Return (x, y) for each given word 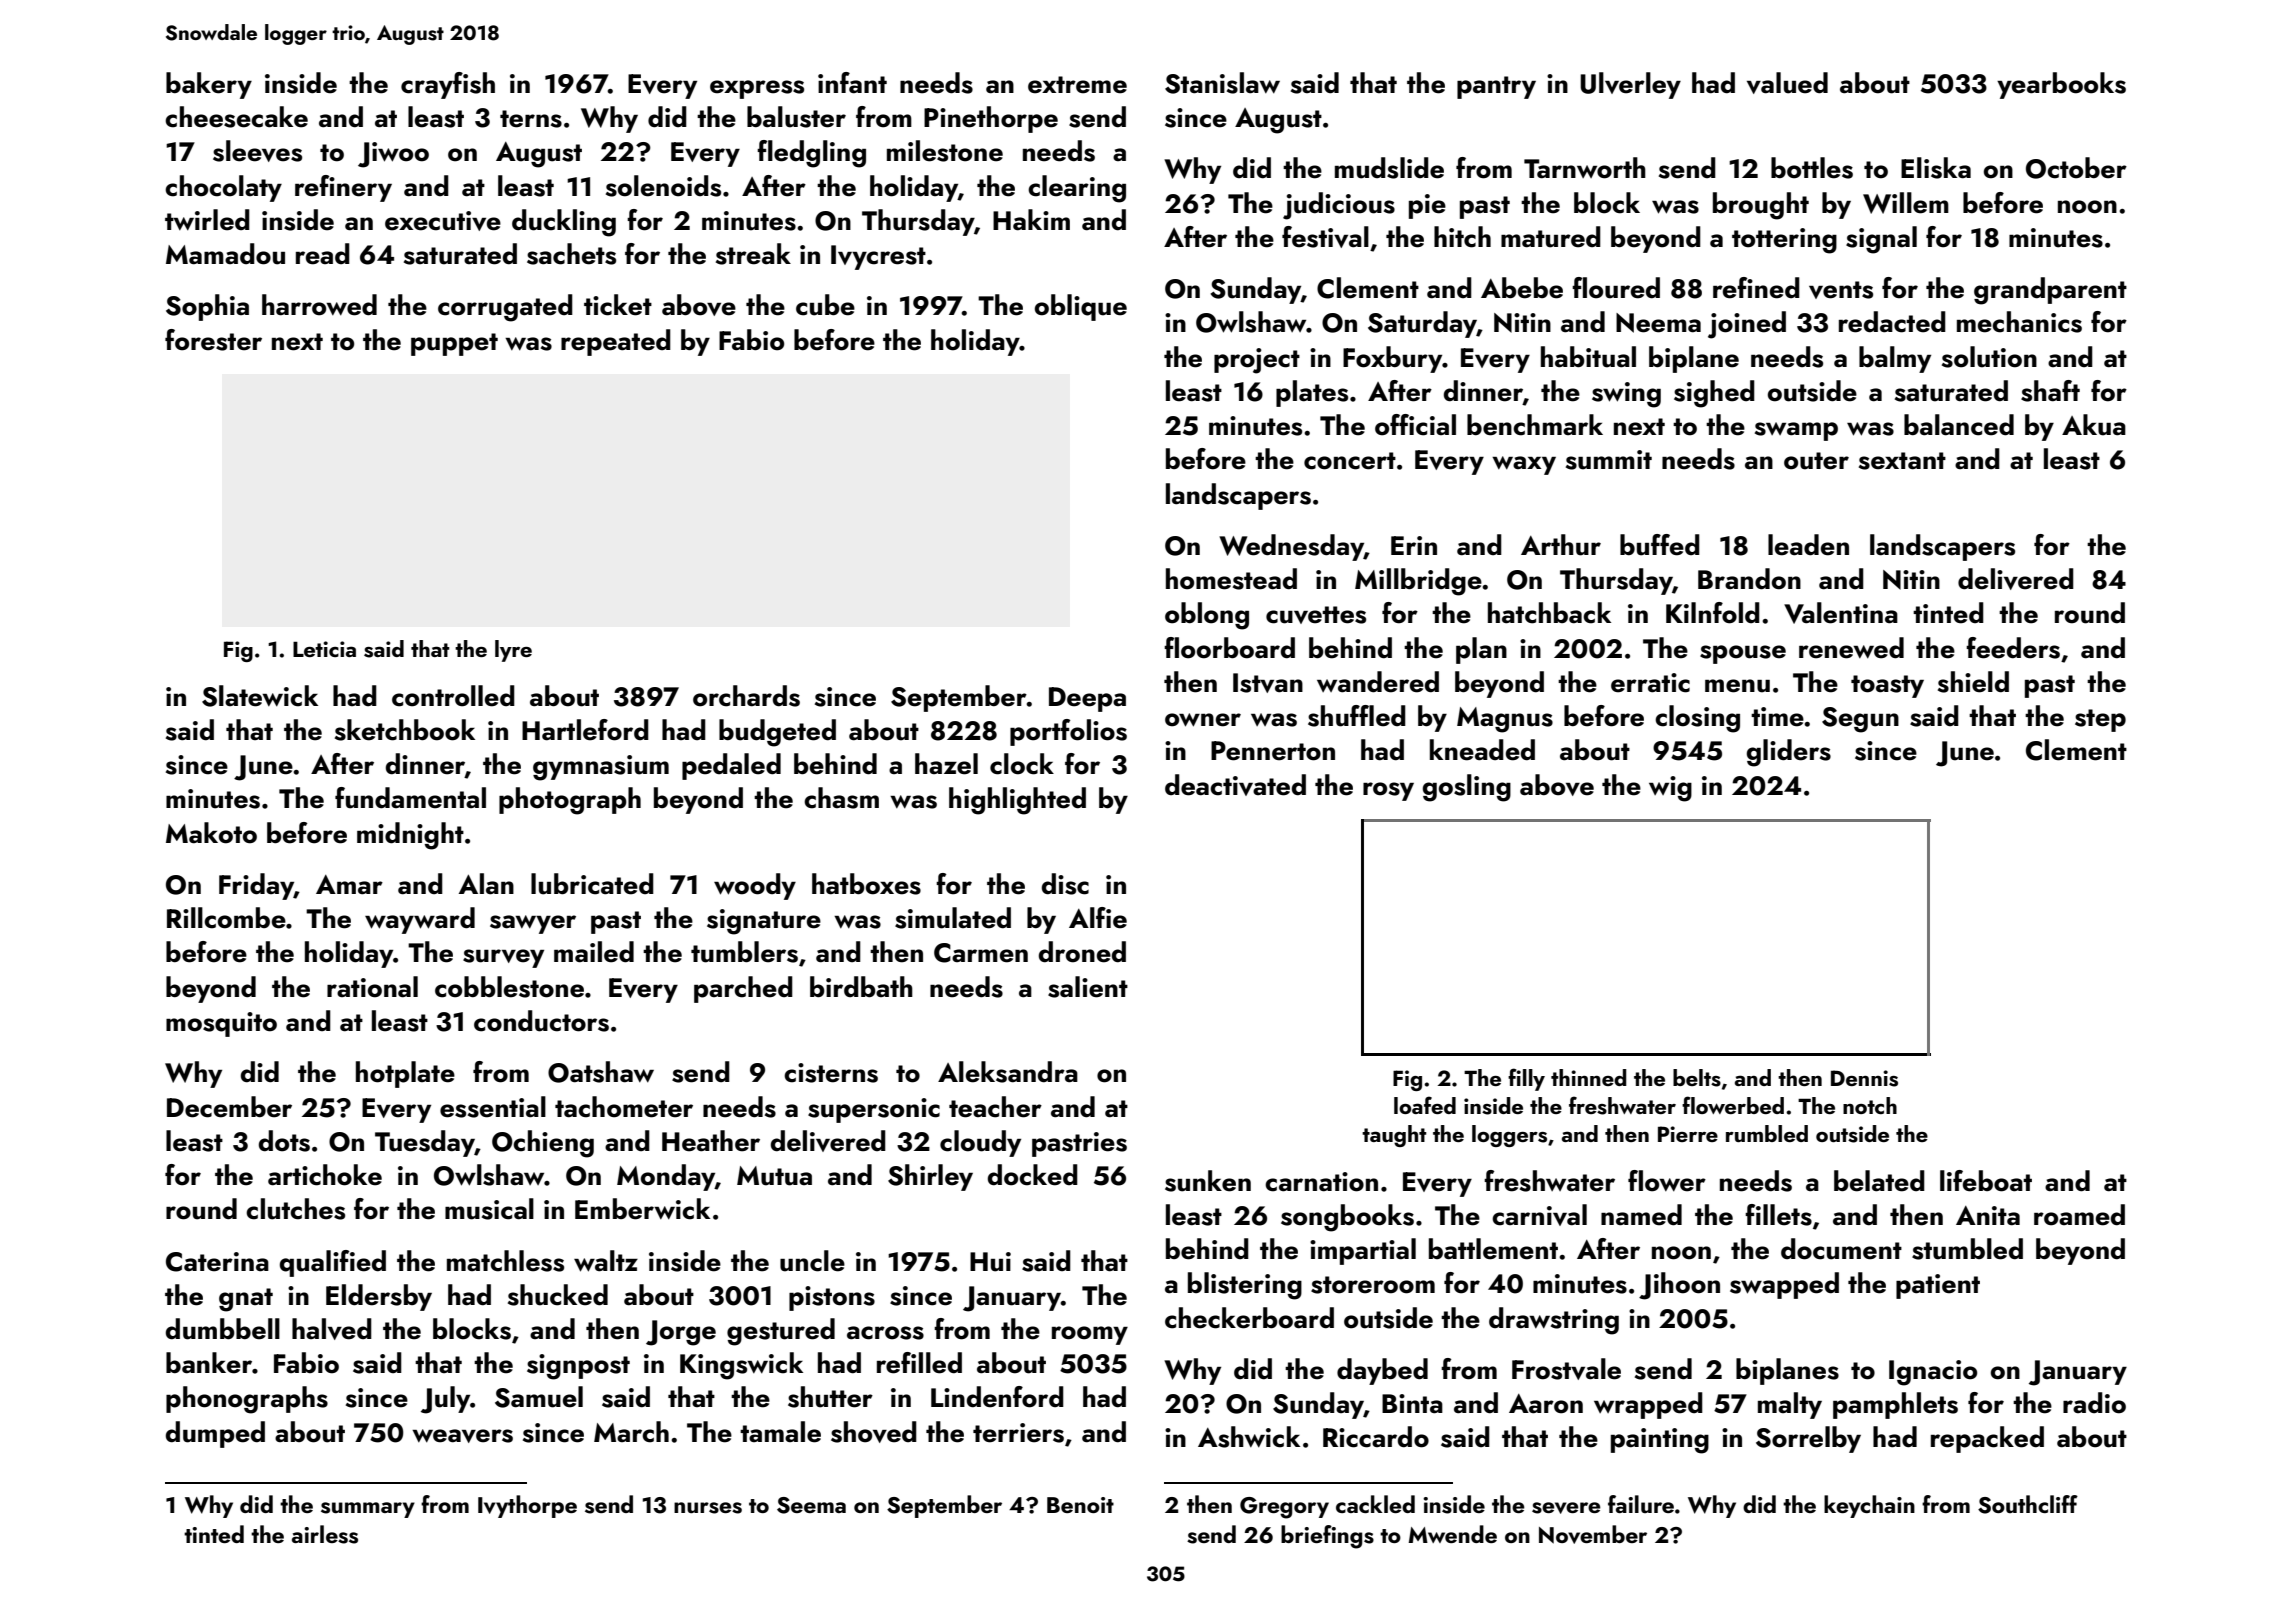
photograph (570, 801)
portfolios (1068, 732)
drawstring (1554, 1321)
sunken (1208, 1181)
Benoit (1080, 1505)
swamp (1796, 431)
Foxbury (1393, 359)
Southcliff (2028, 1504)
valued (1787, 83)
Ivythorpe (527, 1506)
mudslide (1389, 168)
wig (1670, 789)
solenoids (663, 186)
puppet (454, 344)
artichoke (325, 1175)
